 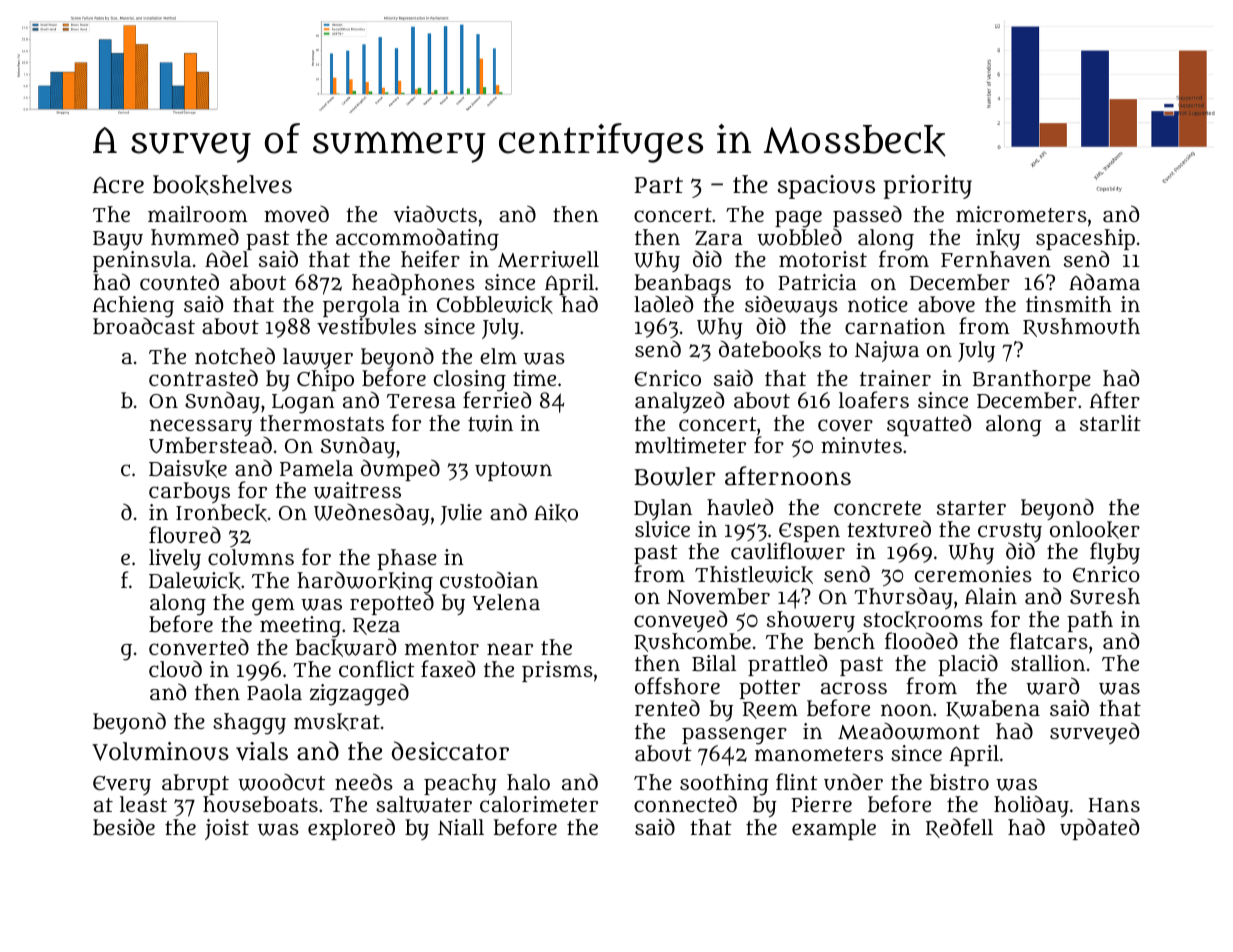 I want to click on Thistlewick, so click(x=754, y=575).
